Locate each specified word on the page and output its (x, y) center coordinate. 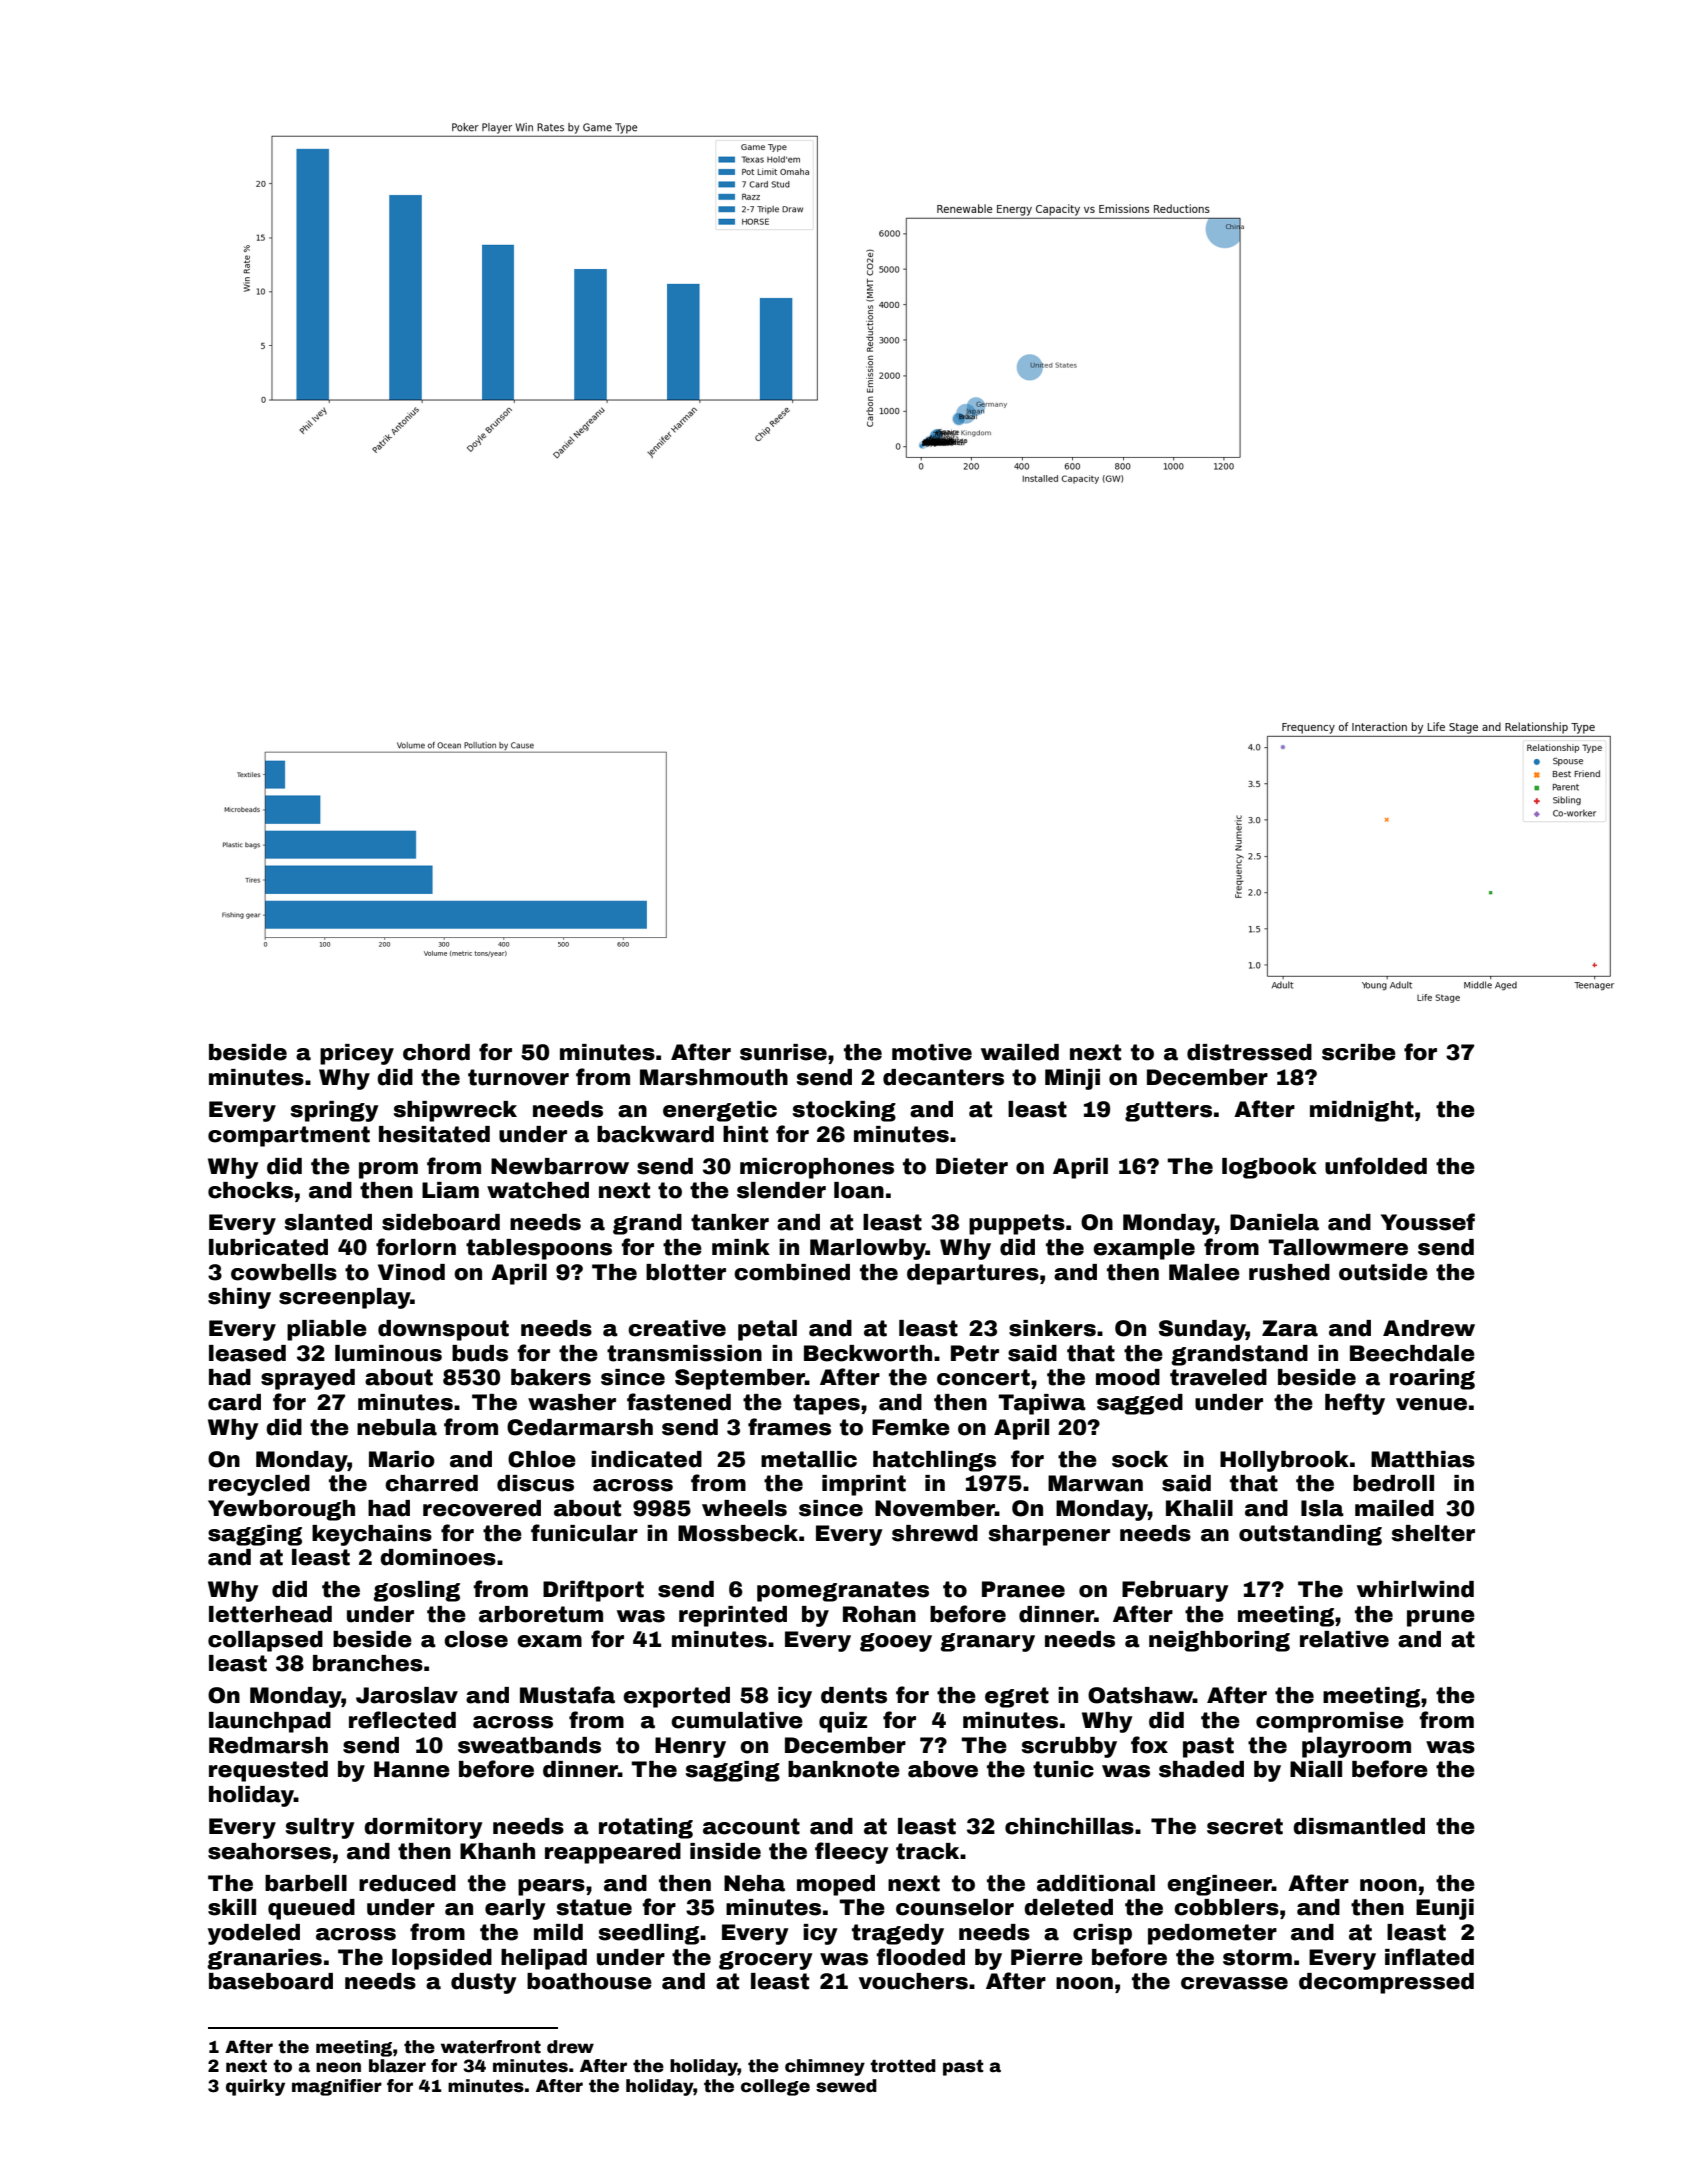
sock (1140, 1459)
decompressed (1386, 1983)
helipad (544, 1959)
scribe (1359, 1052)
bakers (551, 1377)
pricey (357, 1054)
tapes (826, 1404)
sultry (320, 1828)
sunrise (783, 1052)
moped (836, 1885)
